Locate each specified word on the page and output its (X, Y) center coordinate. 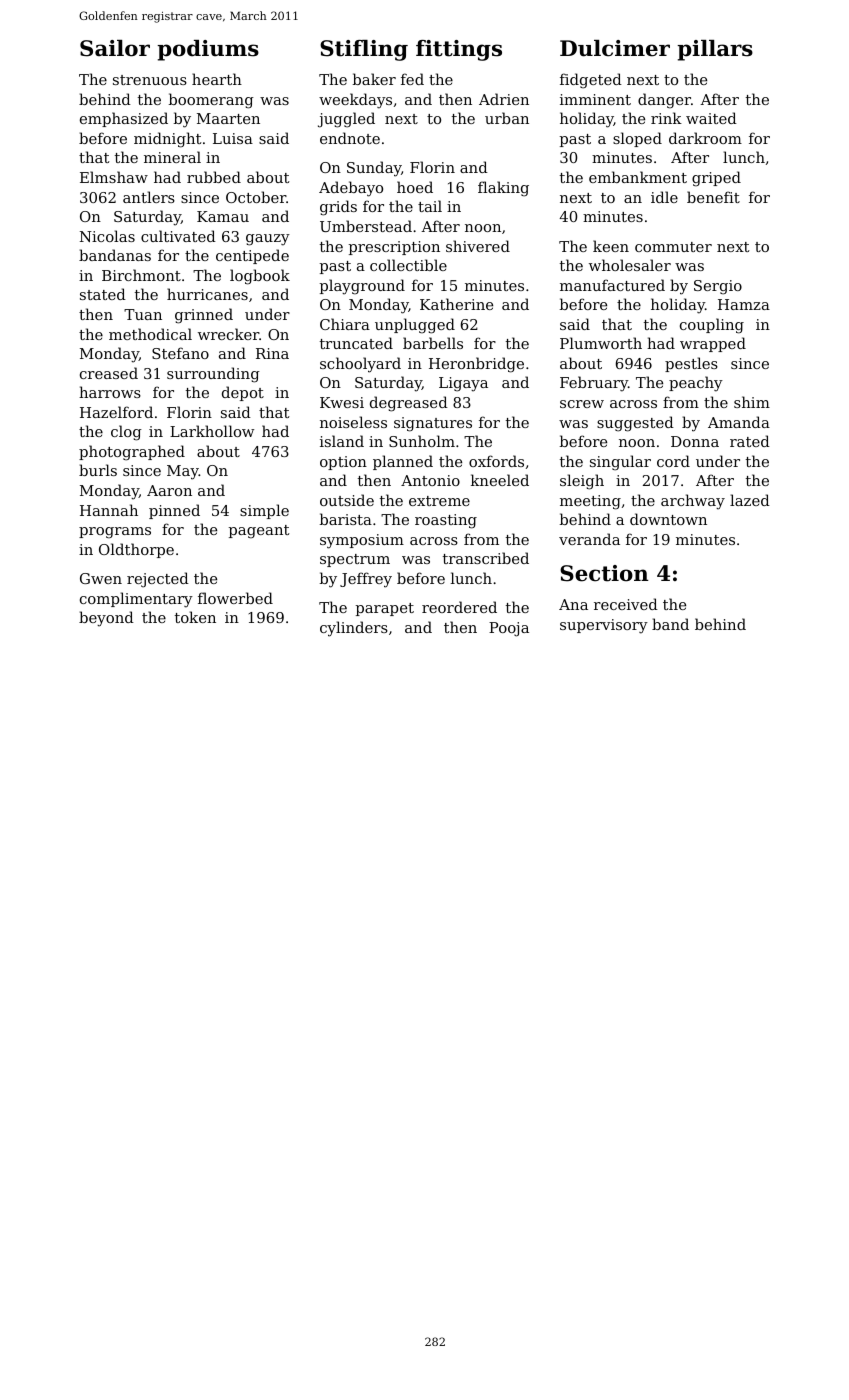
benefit (713, 197)
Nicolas (107, 236)
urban (507, 118)
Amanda (739, 422)
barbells (433, 343)
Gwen (101, 578)
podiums (208, 50)
